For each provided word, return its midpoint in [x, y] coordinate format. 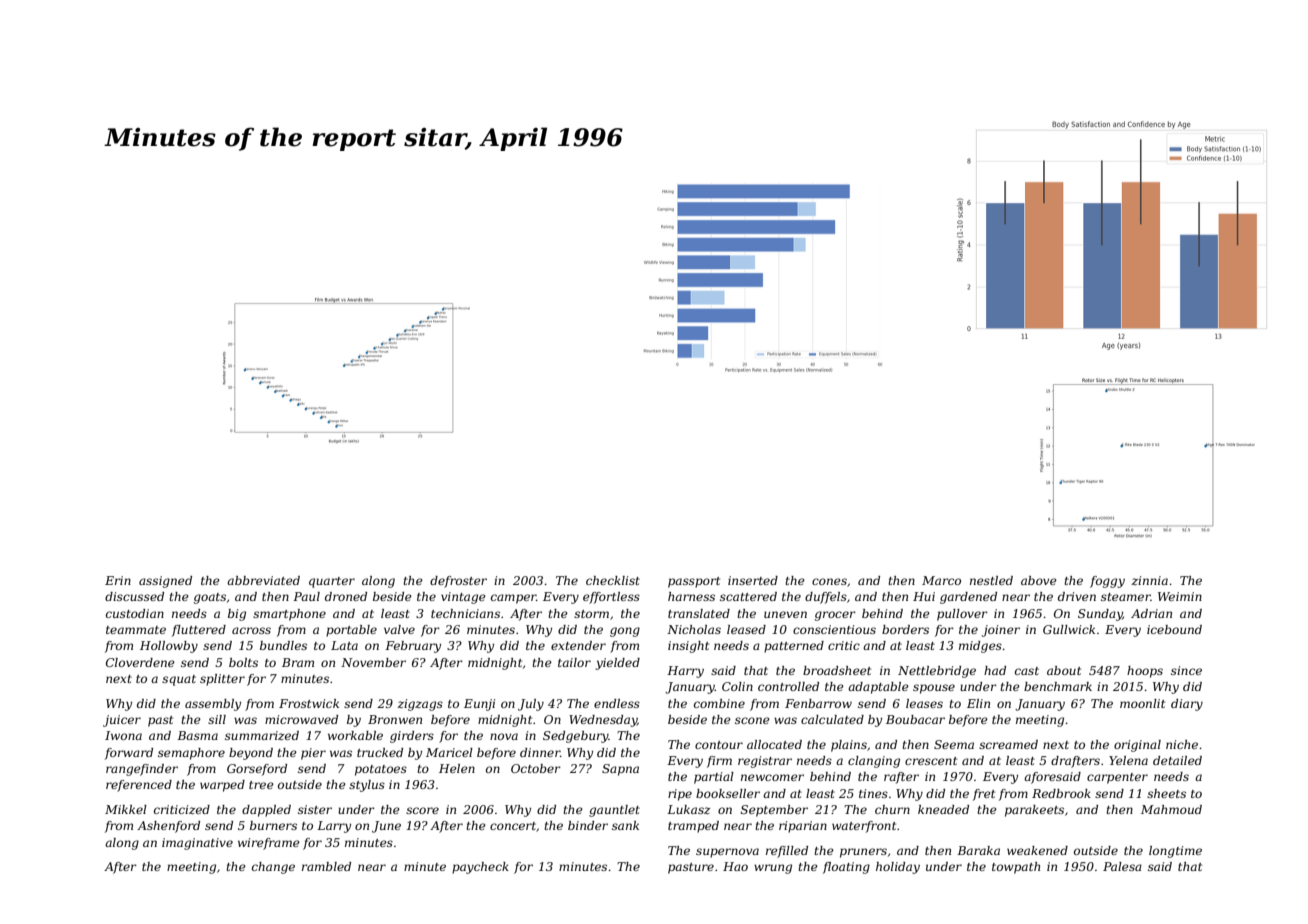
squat [179, 680]
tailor [574, 662]
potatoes [381, 770]
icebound [1174, 629]
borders [905, 629]
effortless [611, 598]
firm [719, 762]
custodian [135, 613]
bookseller [728, 793]
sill [217, 719]
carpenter [1117, 778]
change [273, 868]
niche [1182, 744]
